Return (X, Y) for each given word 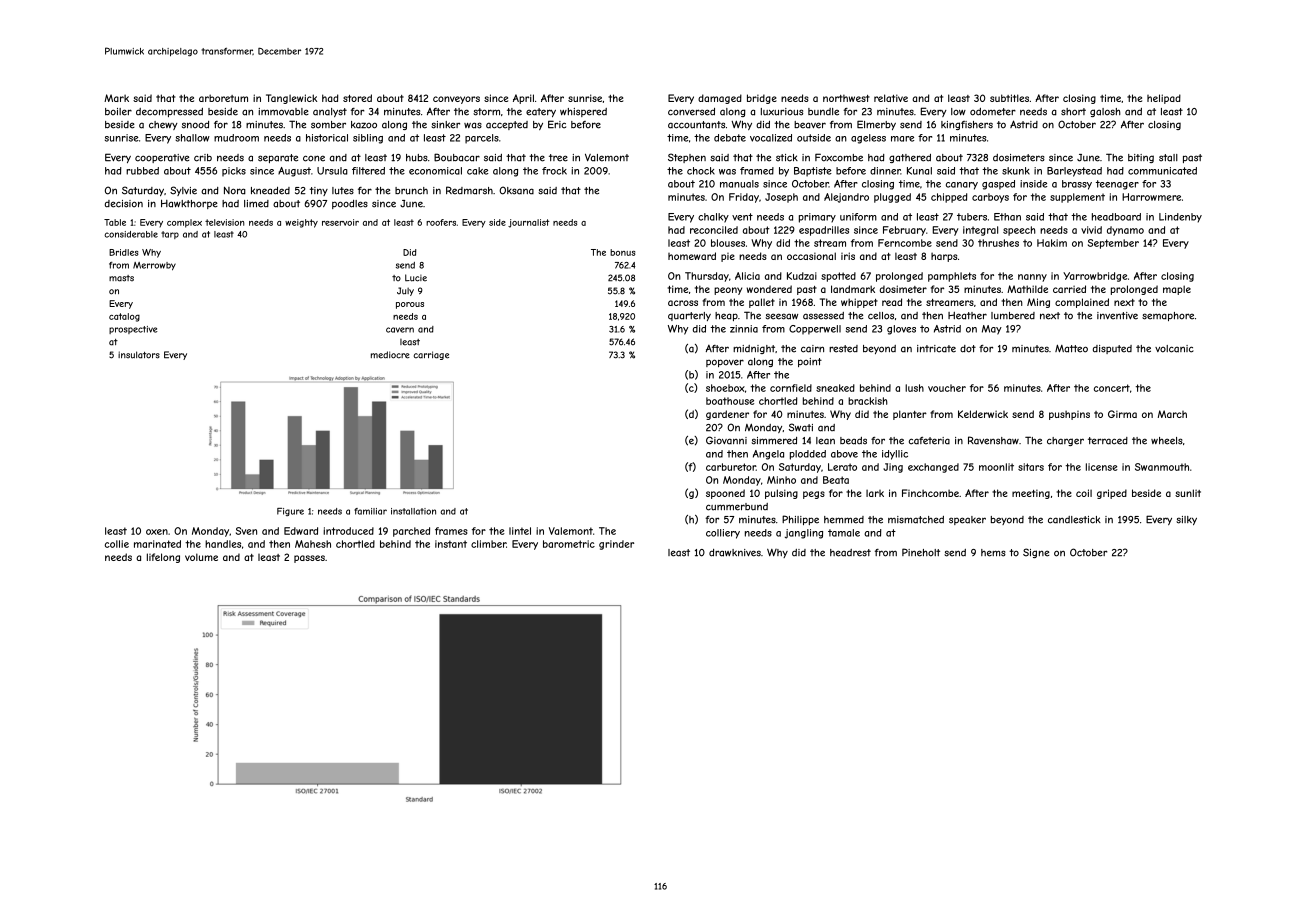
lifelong (163, 558)
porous (410, 305)
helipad (1164, 99)
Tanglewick (291, 99)
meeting (1031, 494)
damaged (720, 99)
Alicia (747, 276)
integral (980, 231)
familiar (370, 511)
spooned (725, 494)
